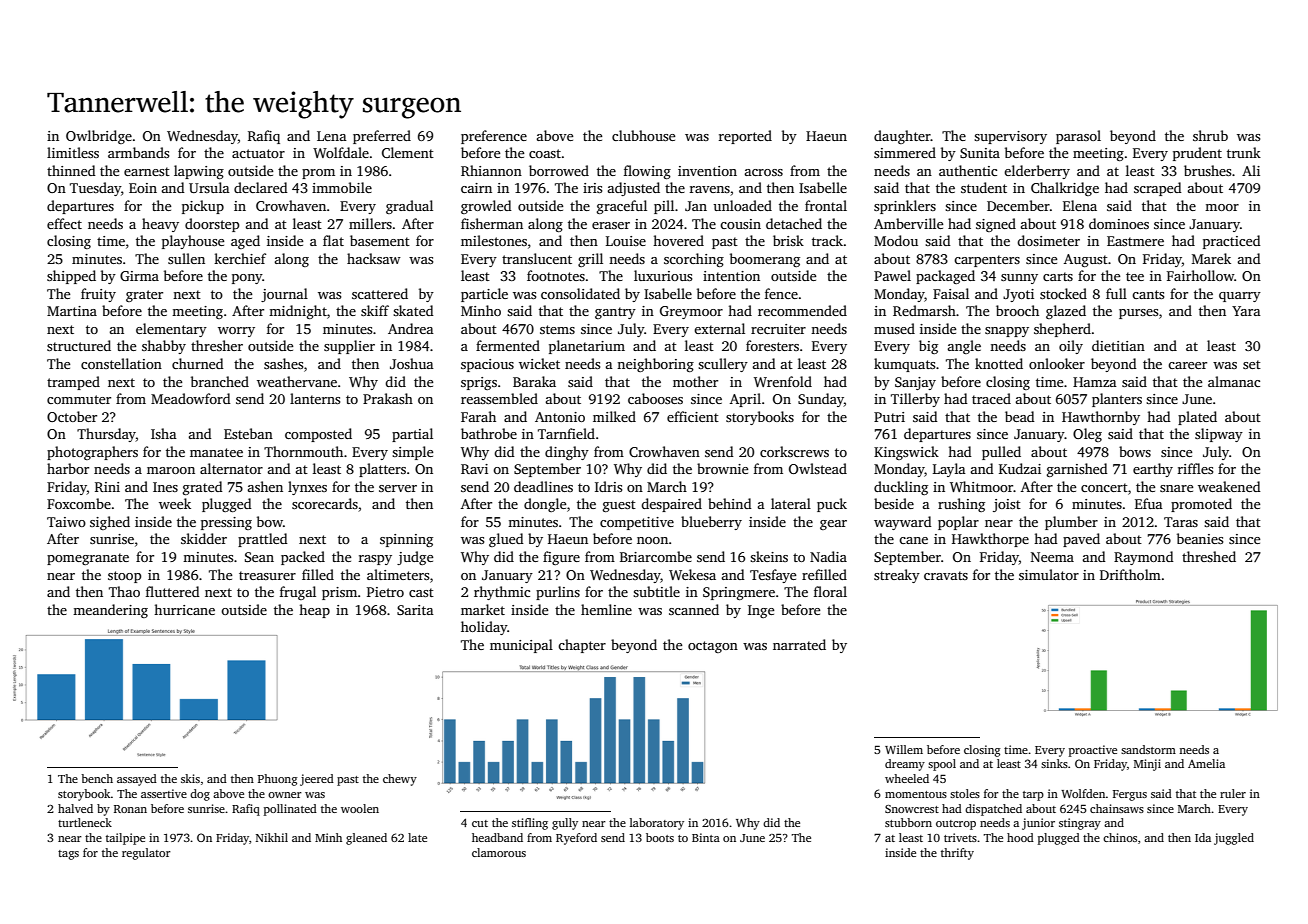 This document has width=1308, height=924. I want to click on Amberville, so click(908, 223).
